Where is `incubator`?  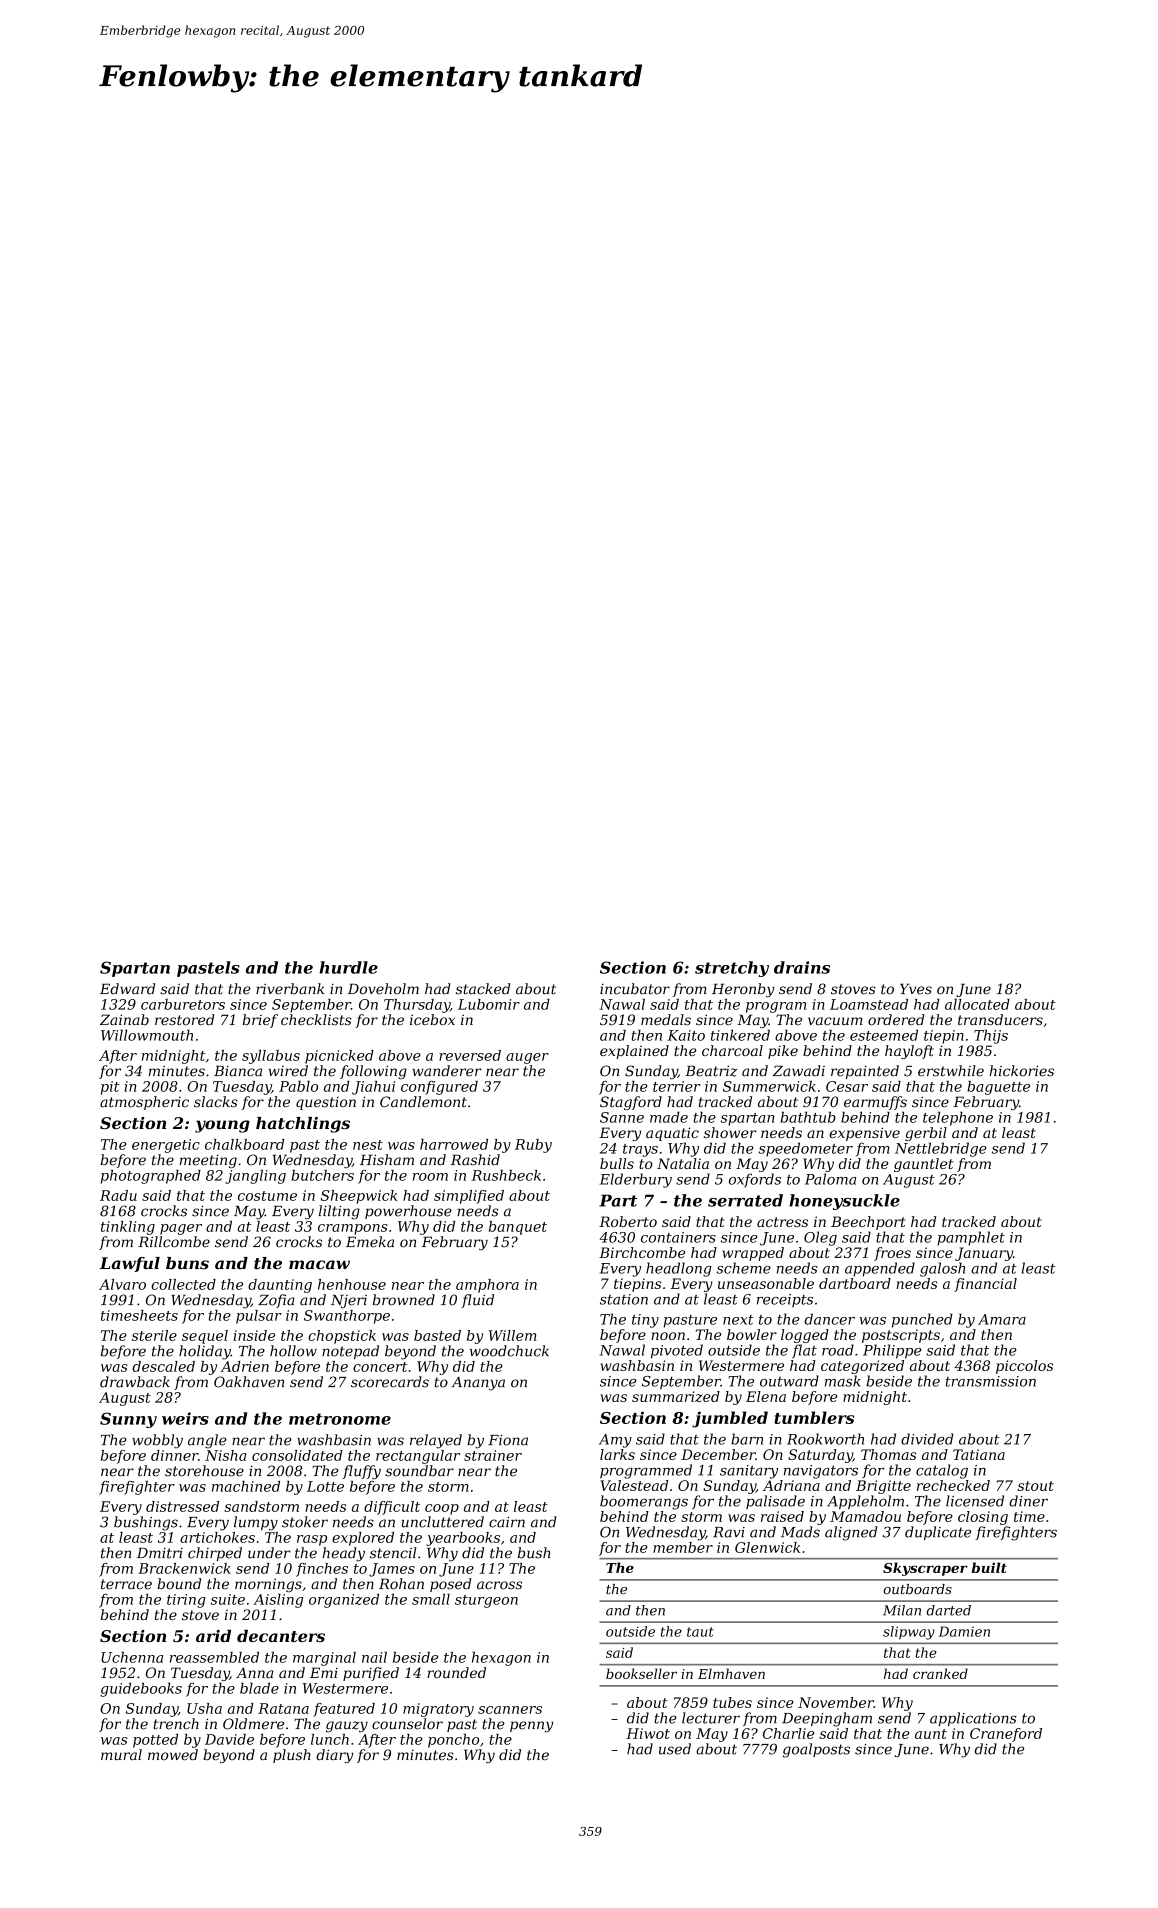
incubator is located at coordinates (635, 989).
